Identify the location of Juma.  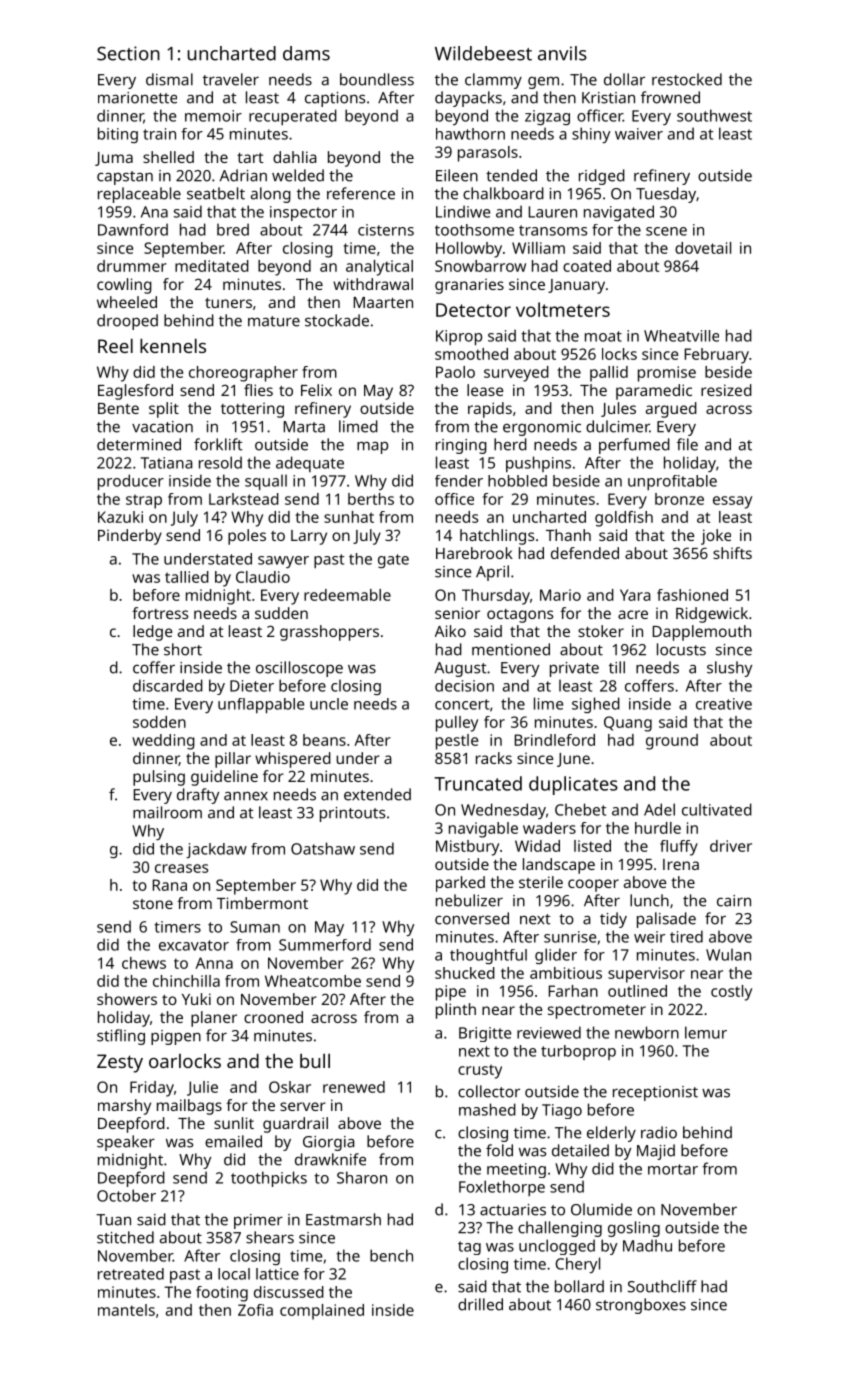
(114, 159).
